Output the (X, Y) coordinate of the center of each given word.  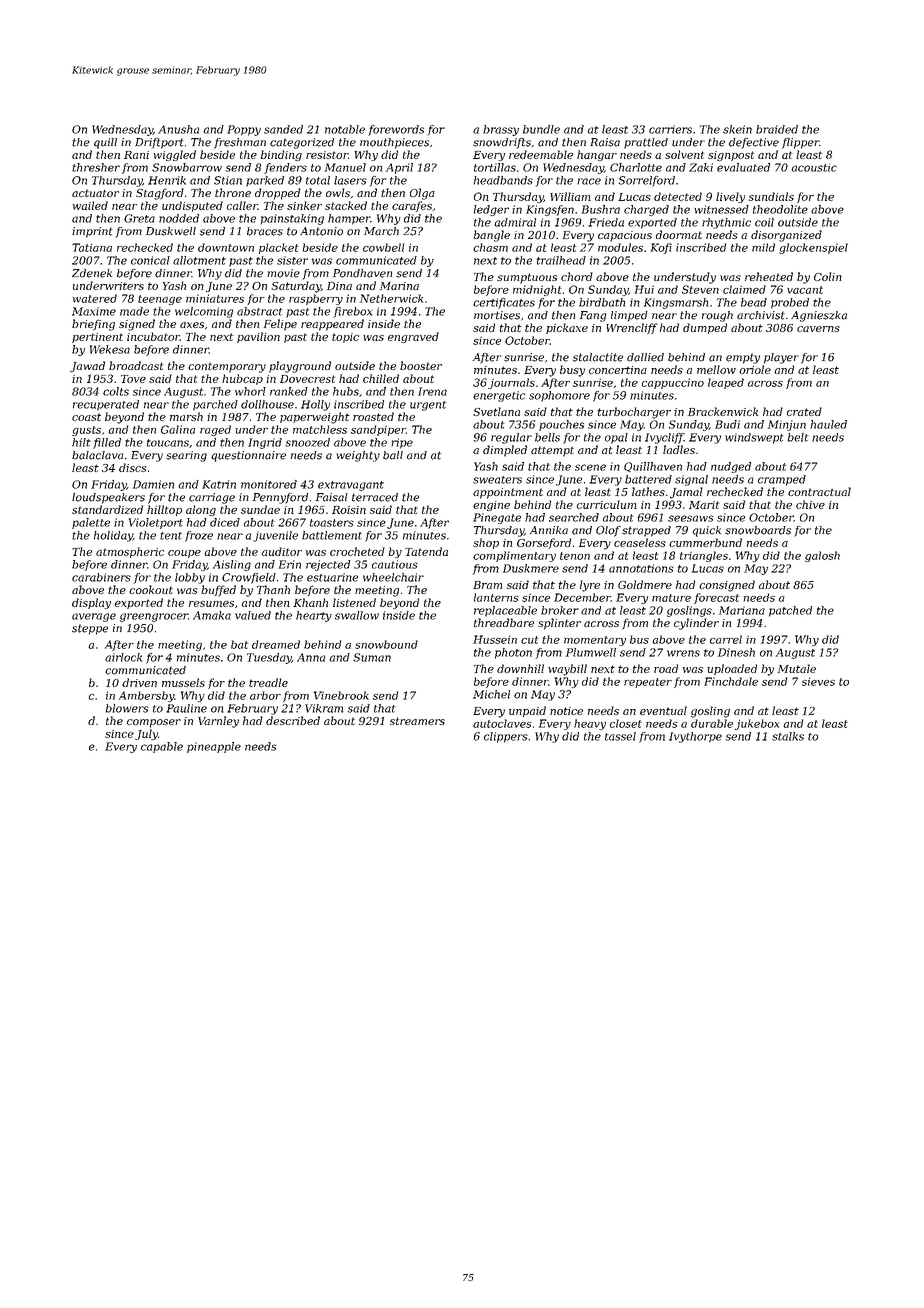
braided (777, 129)
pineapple (214, 747)
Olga (422, 194)
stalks (788, 736)
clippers (506, 737)
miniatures (215, 298)
